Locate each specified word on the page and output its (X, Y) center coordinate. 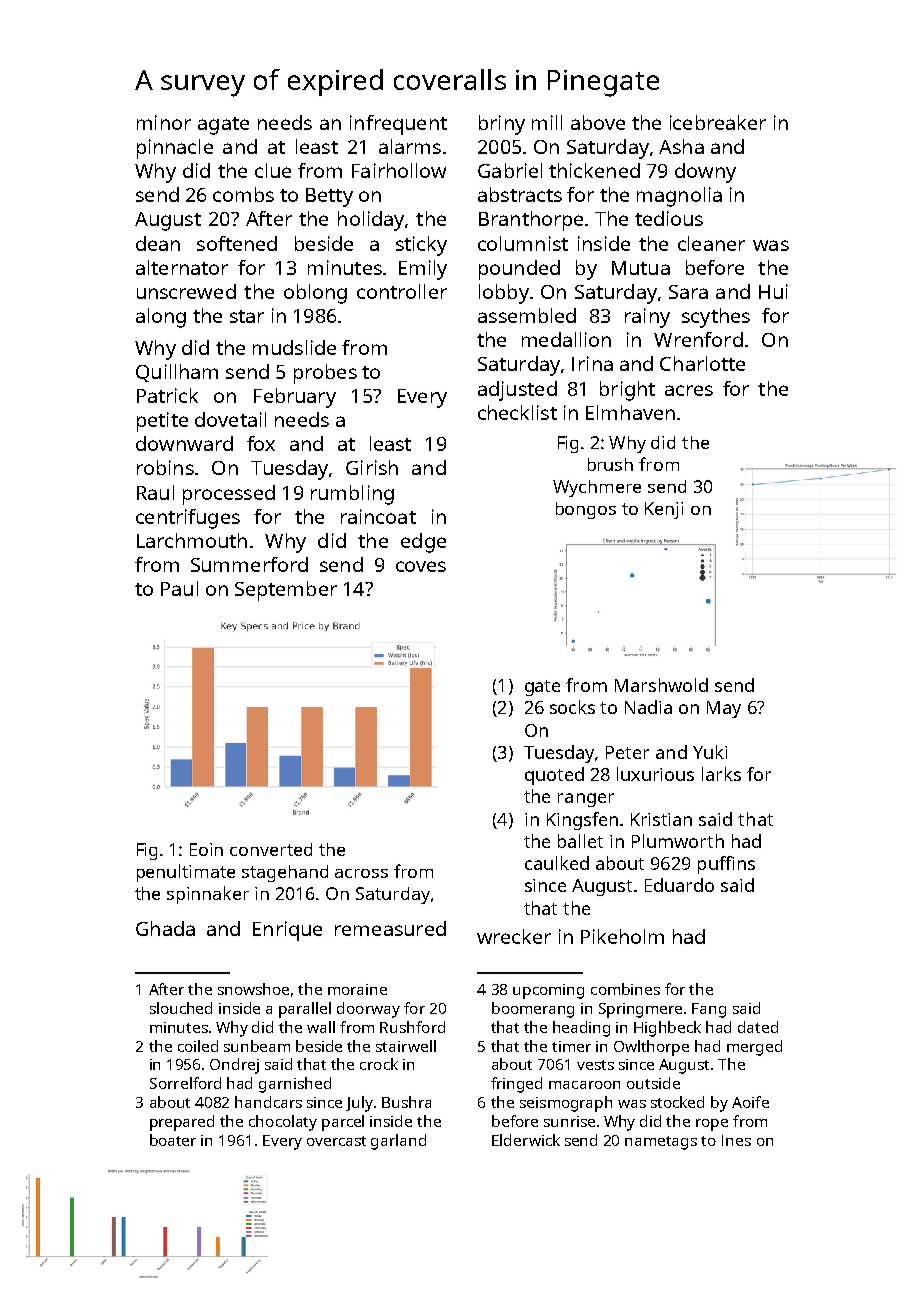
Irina (592, 363)
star (247, 316)
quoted (554, 776)
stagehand (285, 873)
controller (402, 291)
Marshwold (661, 685)
